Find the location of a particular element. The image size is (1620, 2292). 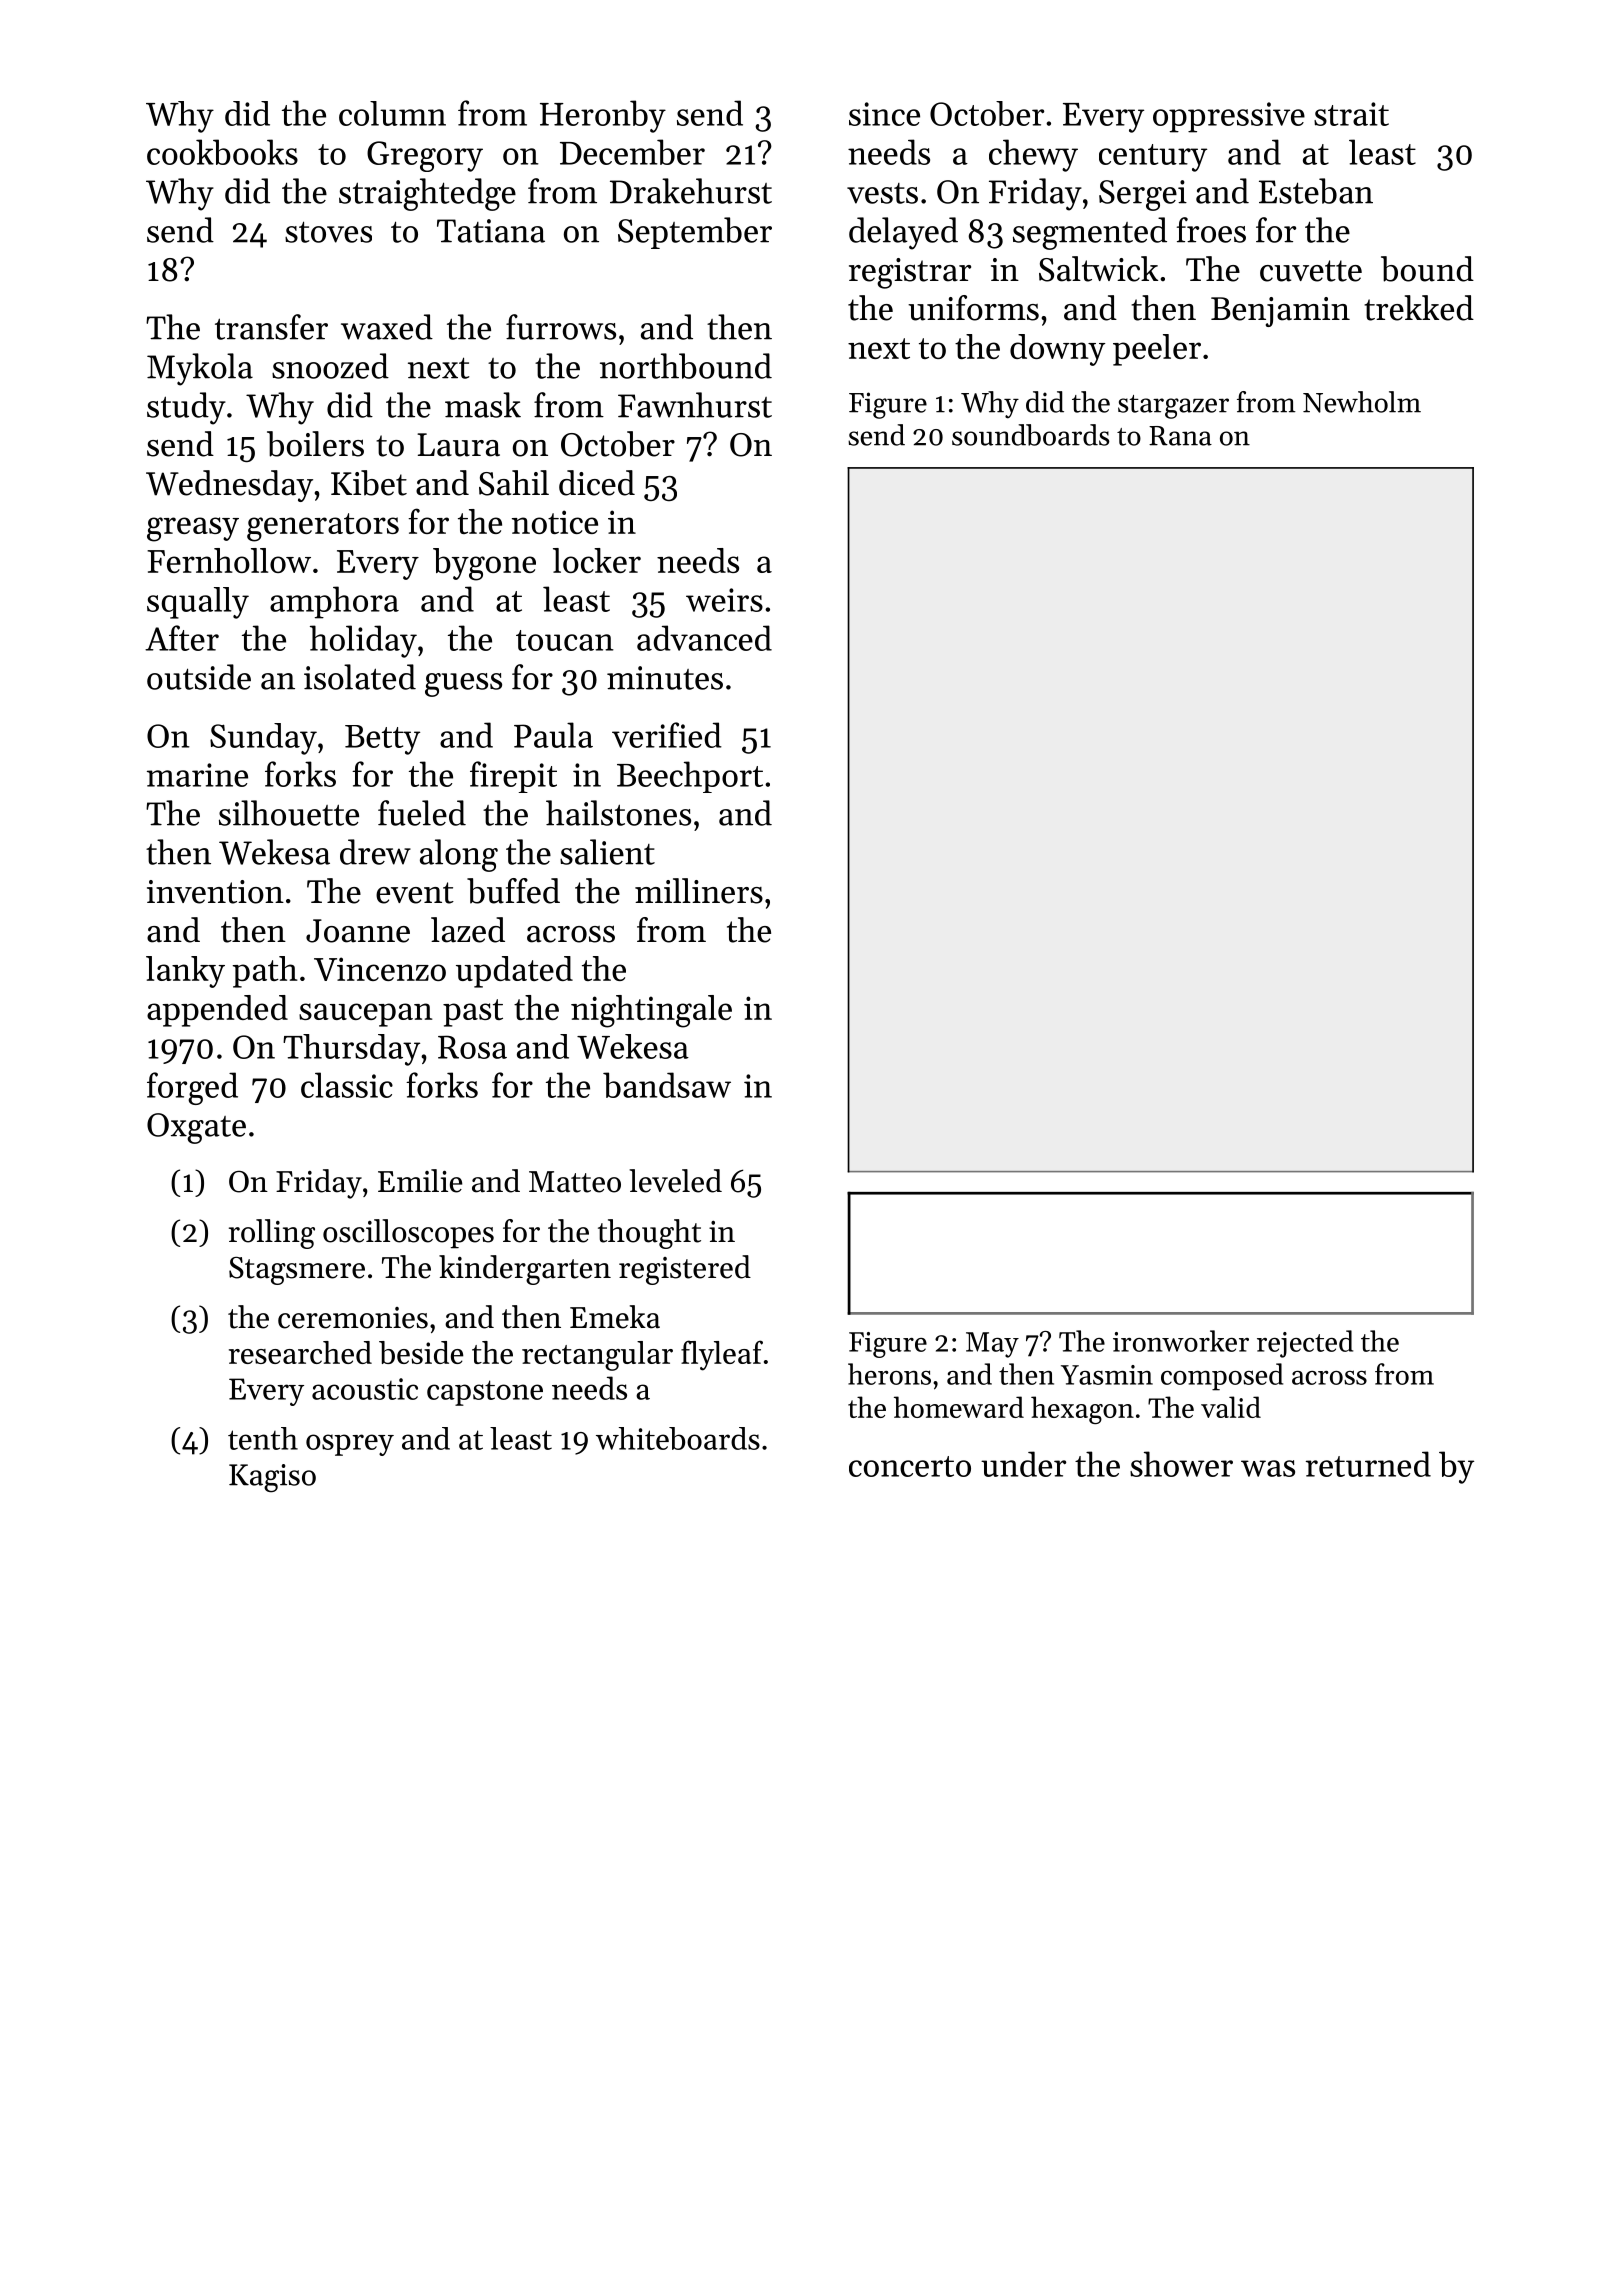

Betty is located at coordinates (382, 740).
